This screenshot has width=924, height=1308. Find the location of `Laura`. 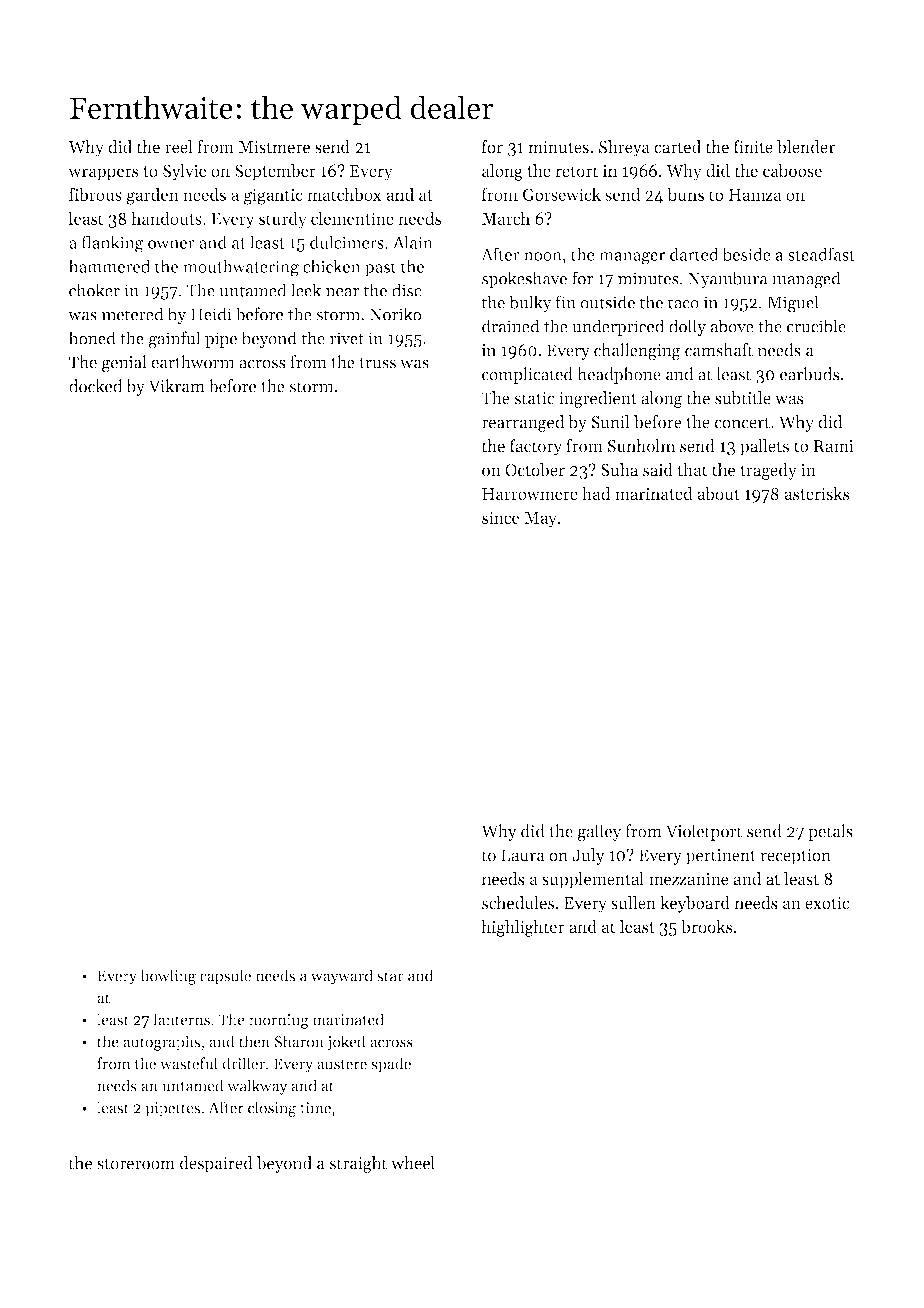

Laura is located at coordinates (523, 855).
